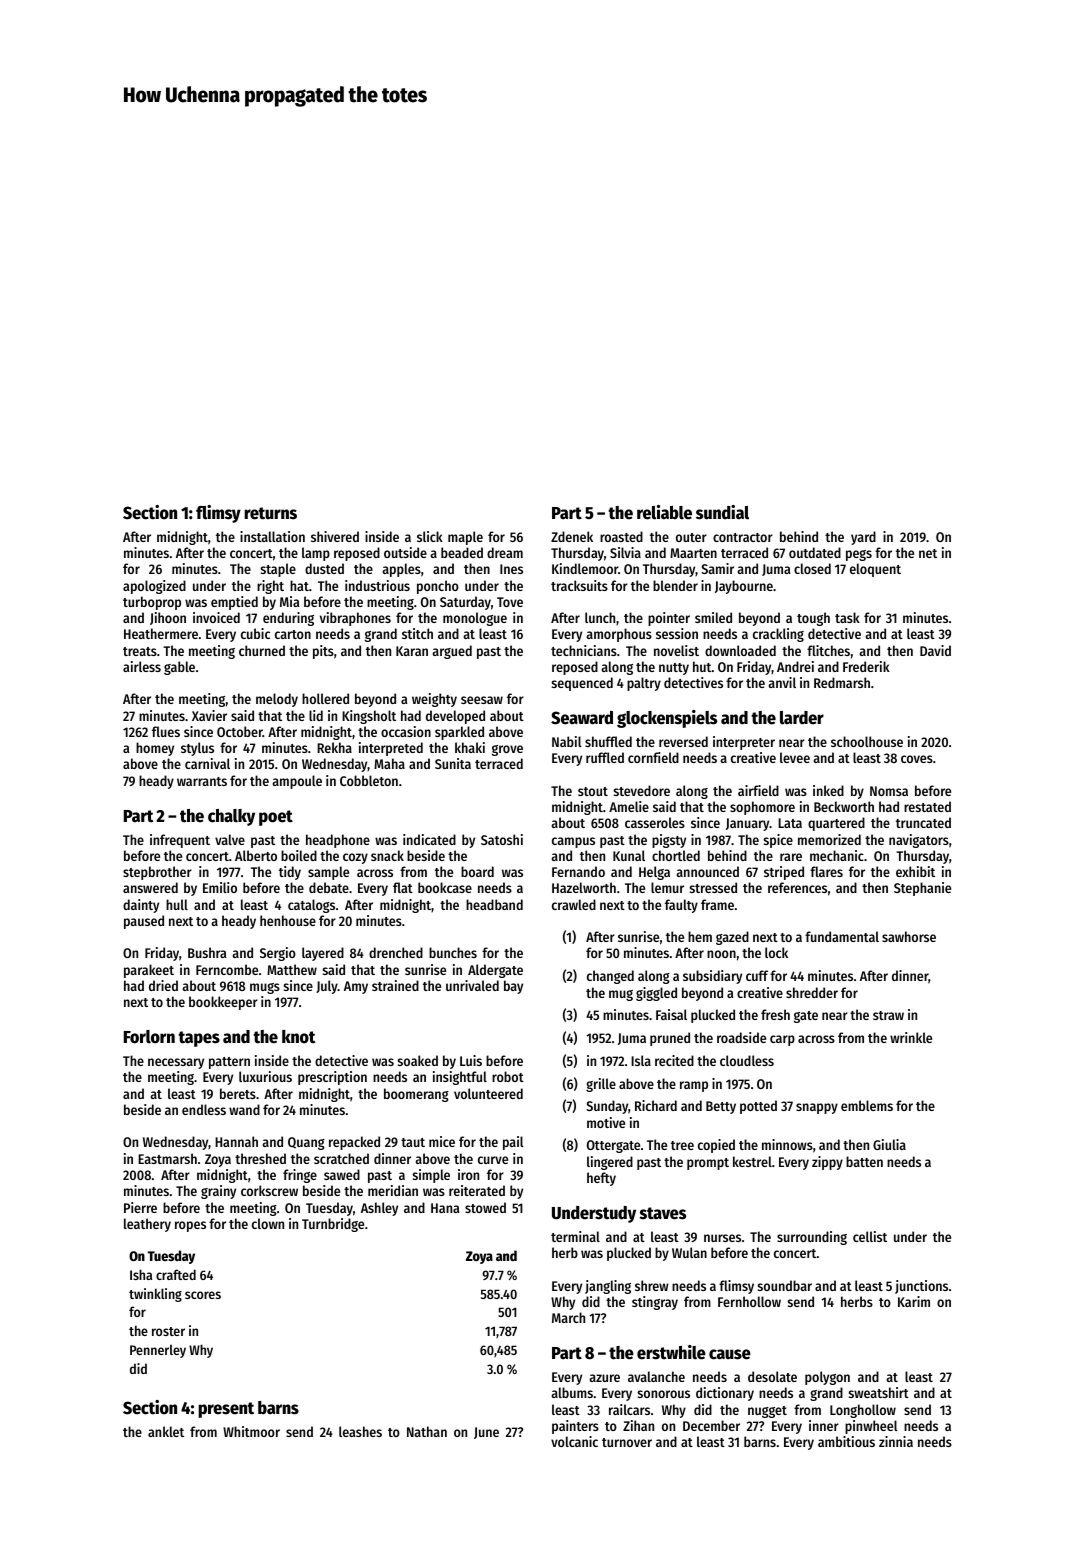 Image resolution: width=1075 pixels, height=1557 pixels. What do you see at coordinates (584, 650) in the page?
I see `technicians` at bounding box center [584, 650].
